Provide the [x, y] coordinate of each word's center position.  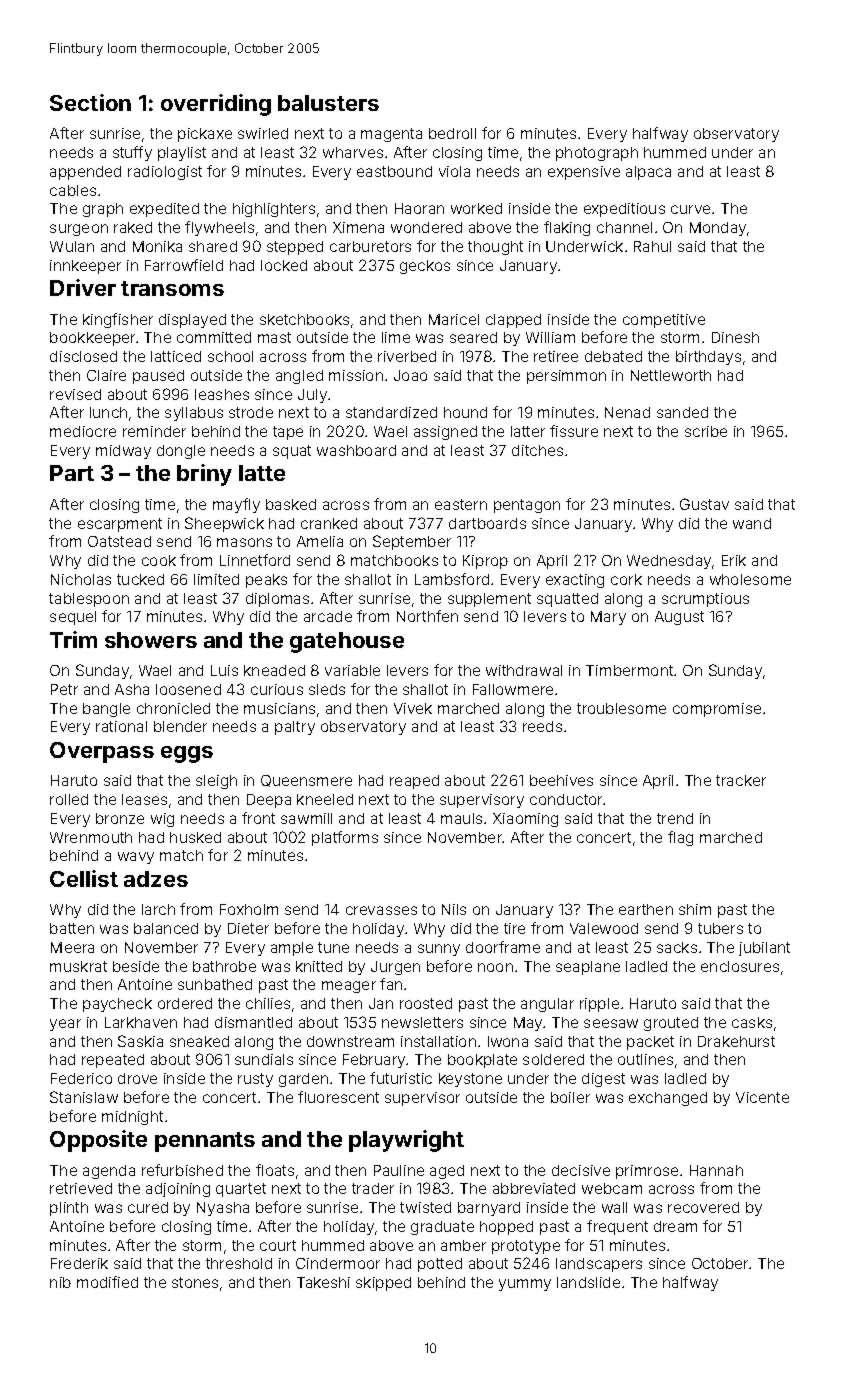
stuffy [132, 153]
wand [752, 523]
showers [151, 640]
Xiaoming [525, 820]
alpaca [648, 173]
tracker [741, 780]
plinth [69, 1209]
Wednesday [669, 562]
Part [72, 473]
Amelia [320, 541]
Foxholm [249, 909]
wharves [353, 152]
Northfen [427, 616]
